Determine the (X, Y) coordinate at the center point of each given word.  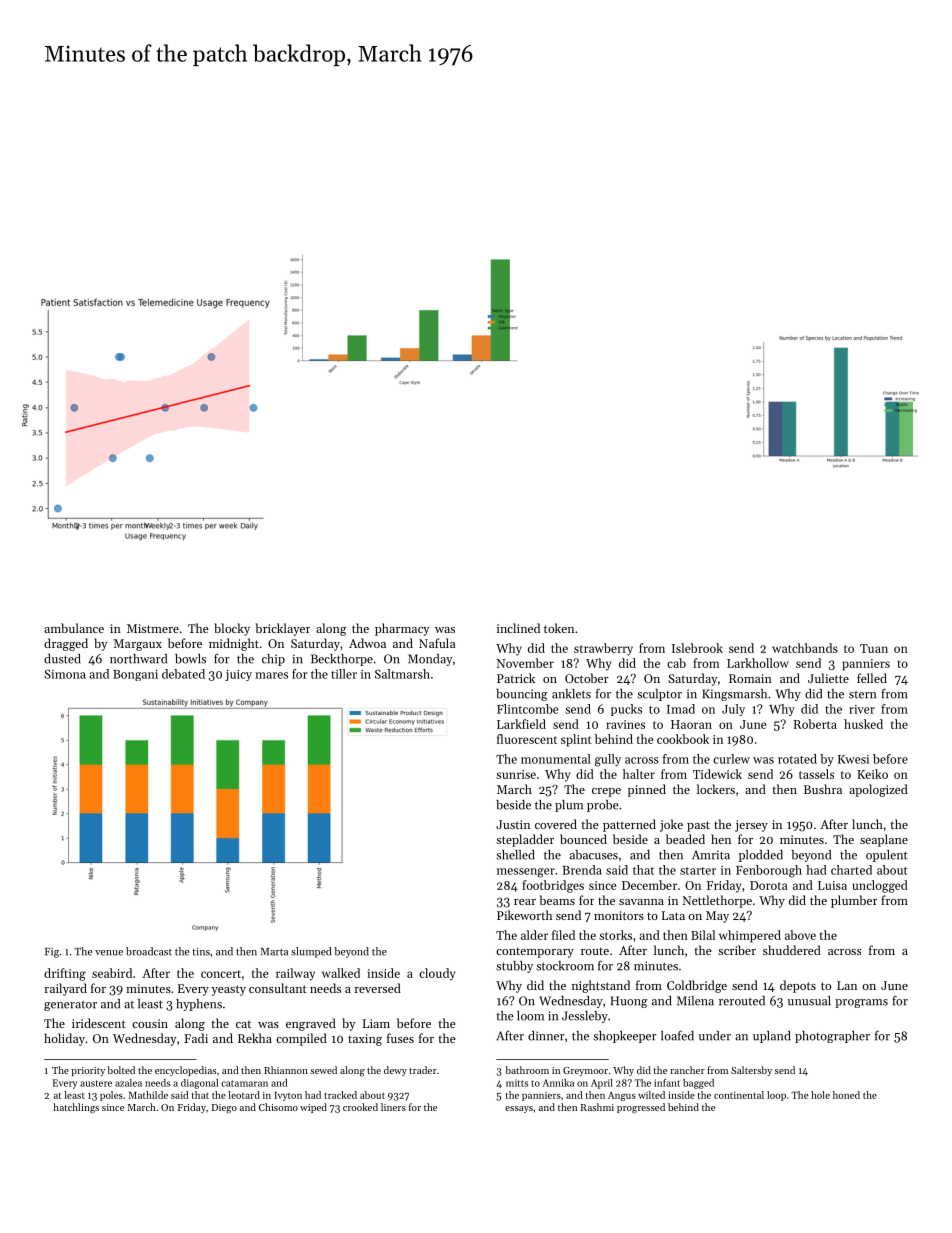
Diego (224, 1109)
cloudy (437, 974)
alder (534, 935)
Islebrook (697, 648)
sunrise (516, 774)
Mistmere (153, 628)
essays (519, 1109)
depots (798, 986)
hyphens (199, 1005)
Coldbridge (697, 986)
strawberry (603, 649)
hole (820, 1095)
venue (109, 953)
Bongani (135, 675)
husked (863, 724)
